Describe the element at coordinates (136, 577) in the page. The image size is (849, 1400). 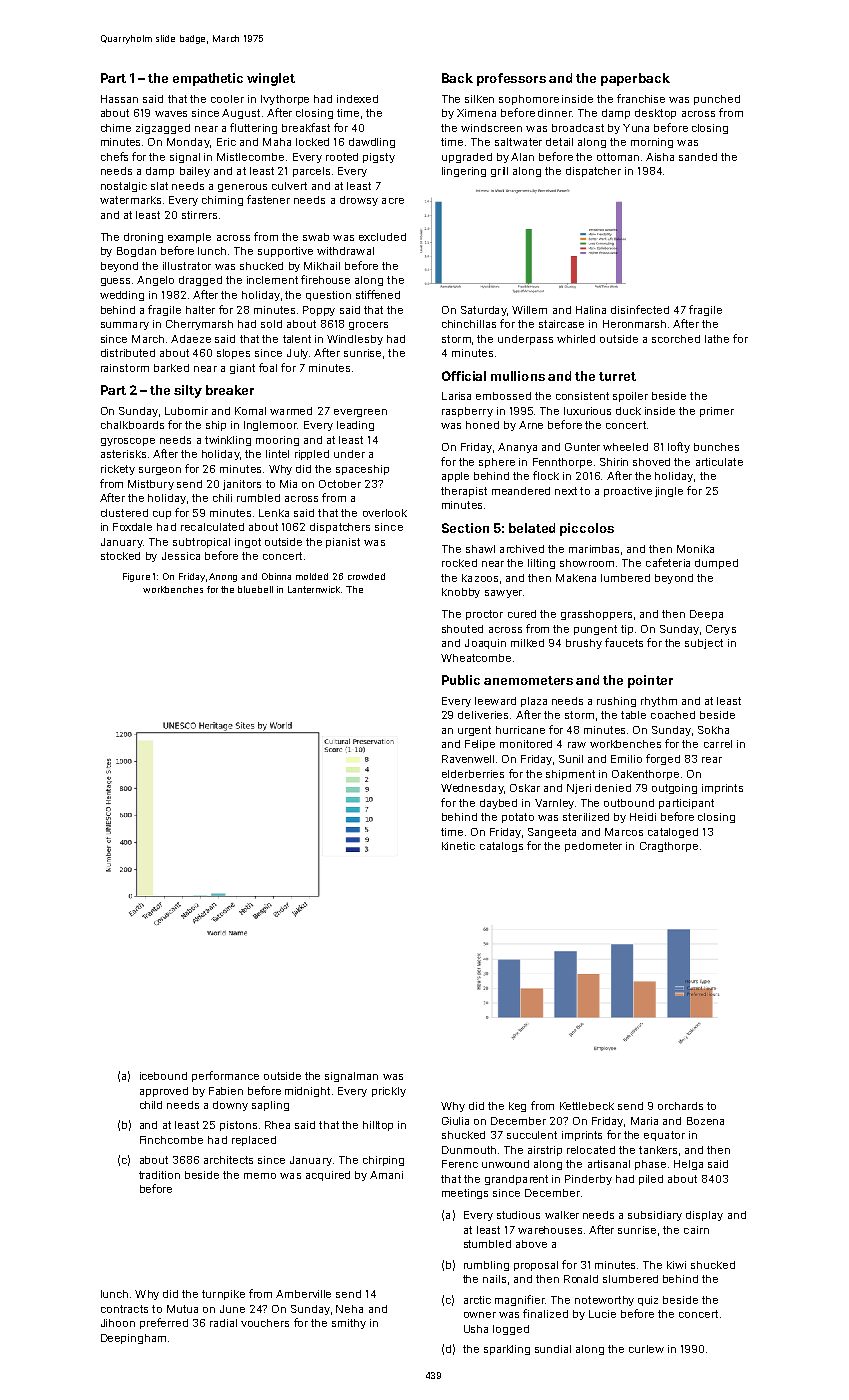
I see `Figure` at that location.
